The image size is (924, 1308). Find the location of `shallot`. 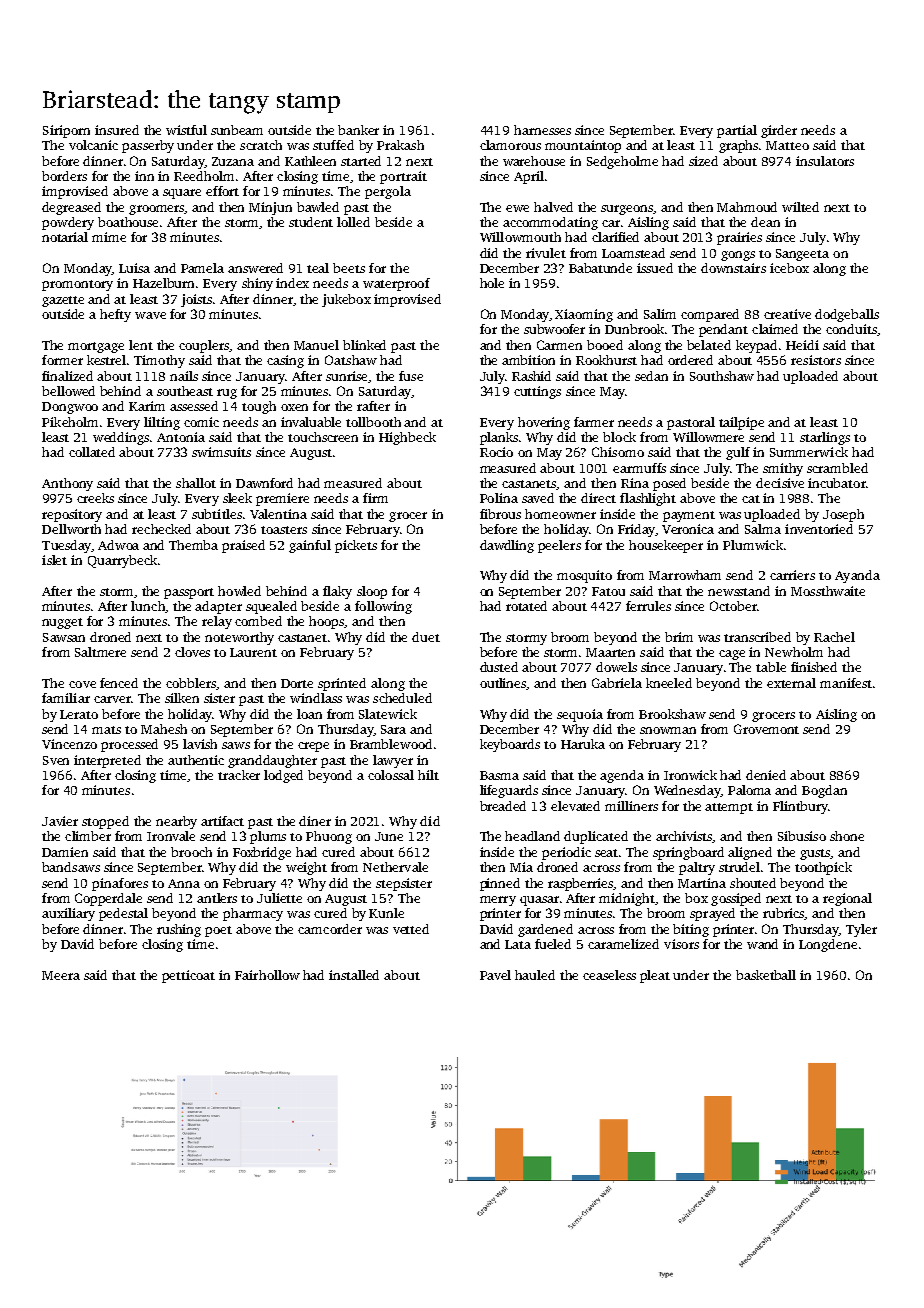

shallot is located at coordinates (196, 483).
